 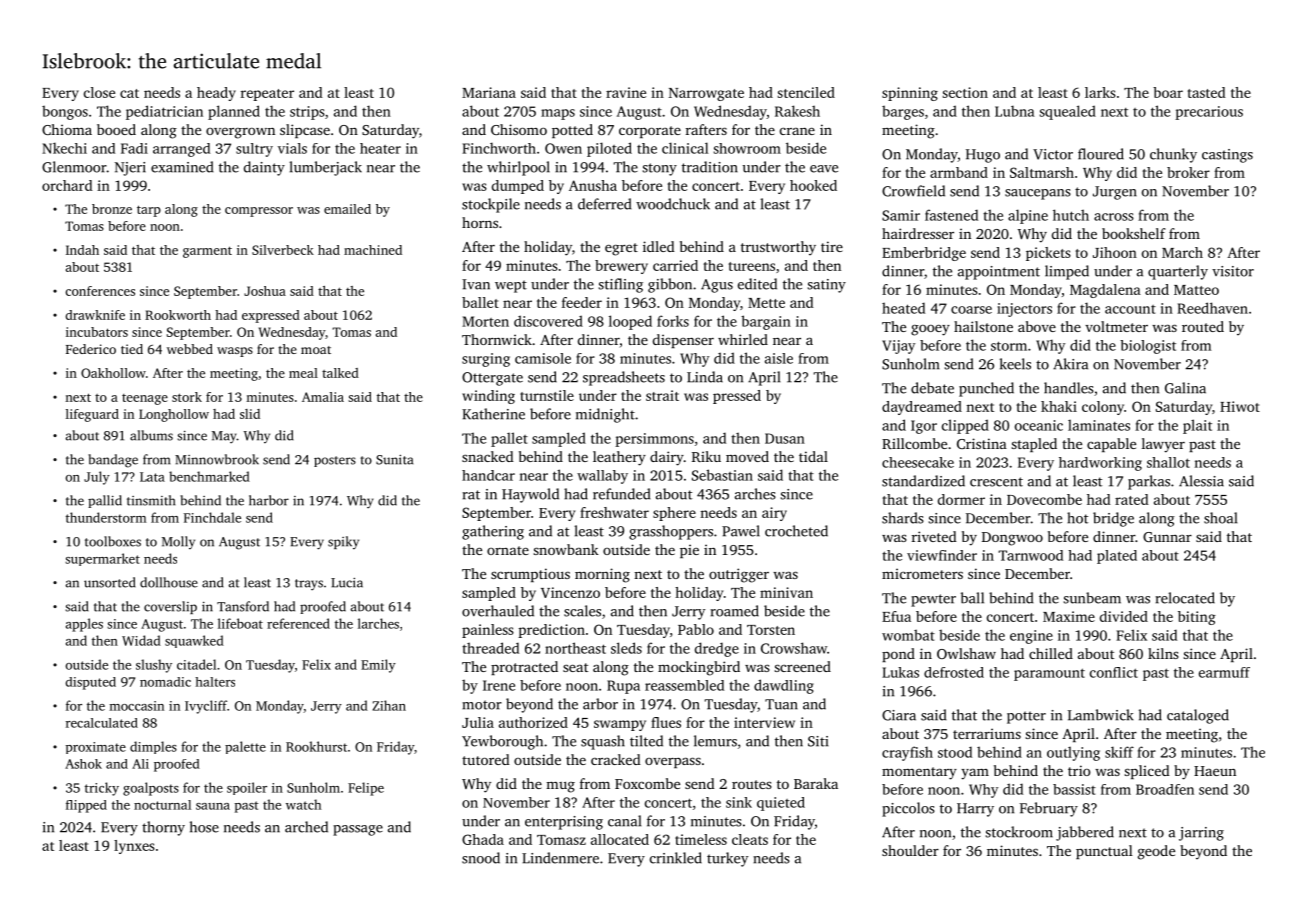 What do you see at coordinates (113, 541) in the document?
I see `toolboxes` at bounding box center [113, 541].
